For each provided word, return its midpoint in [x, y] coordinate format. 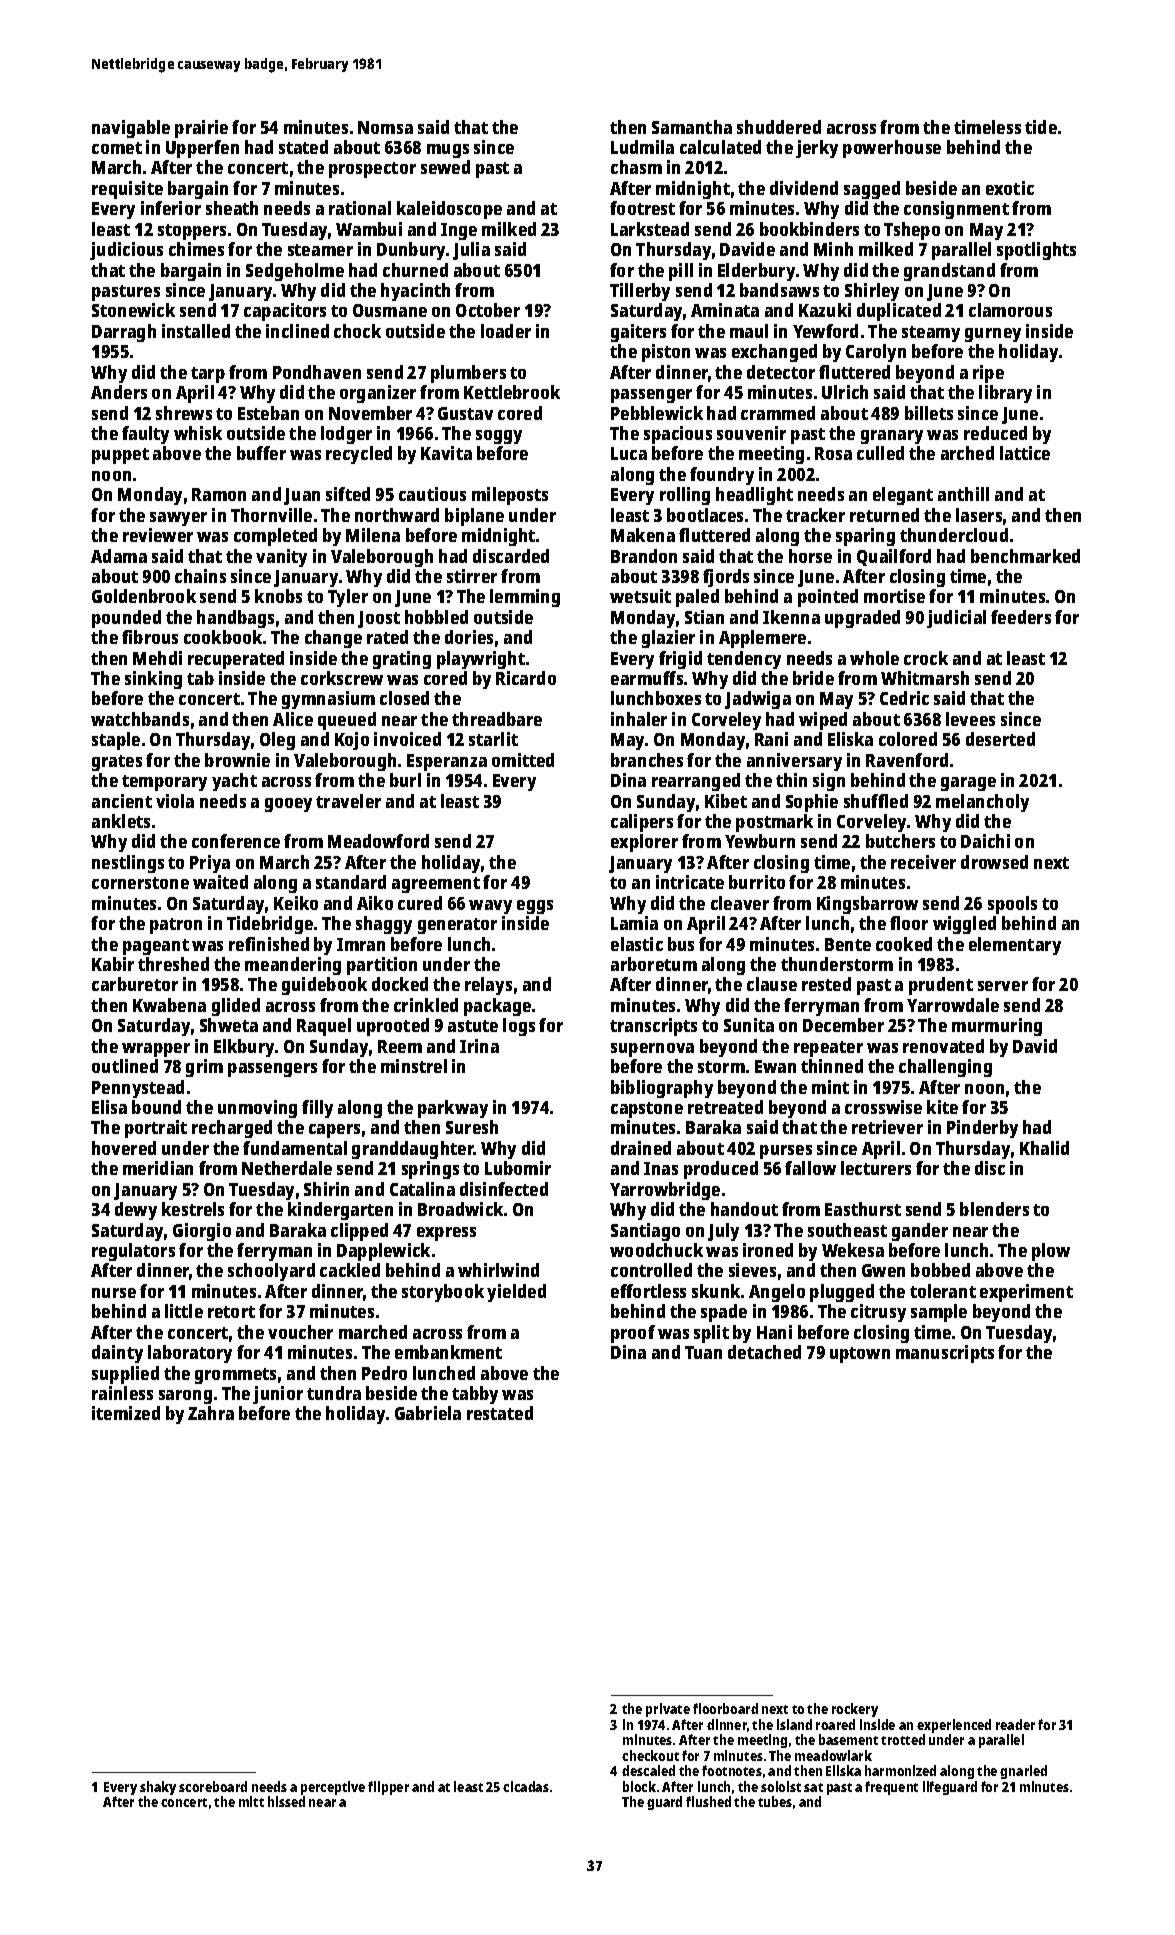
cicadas [526, 1786]
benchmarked [1025, 556]
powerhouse [892, 149]
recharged [232, 1129]
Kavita [446, 453]
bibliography [662, 1089]
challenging [945, 1068]
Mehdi [157, 658]
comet [117, 148]
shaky [158, 1789]
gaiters [638, 333]
